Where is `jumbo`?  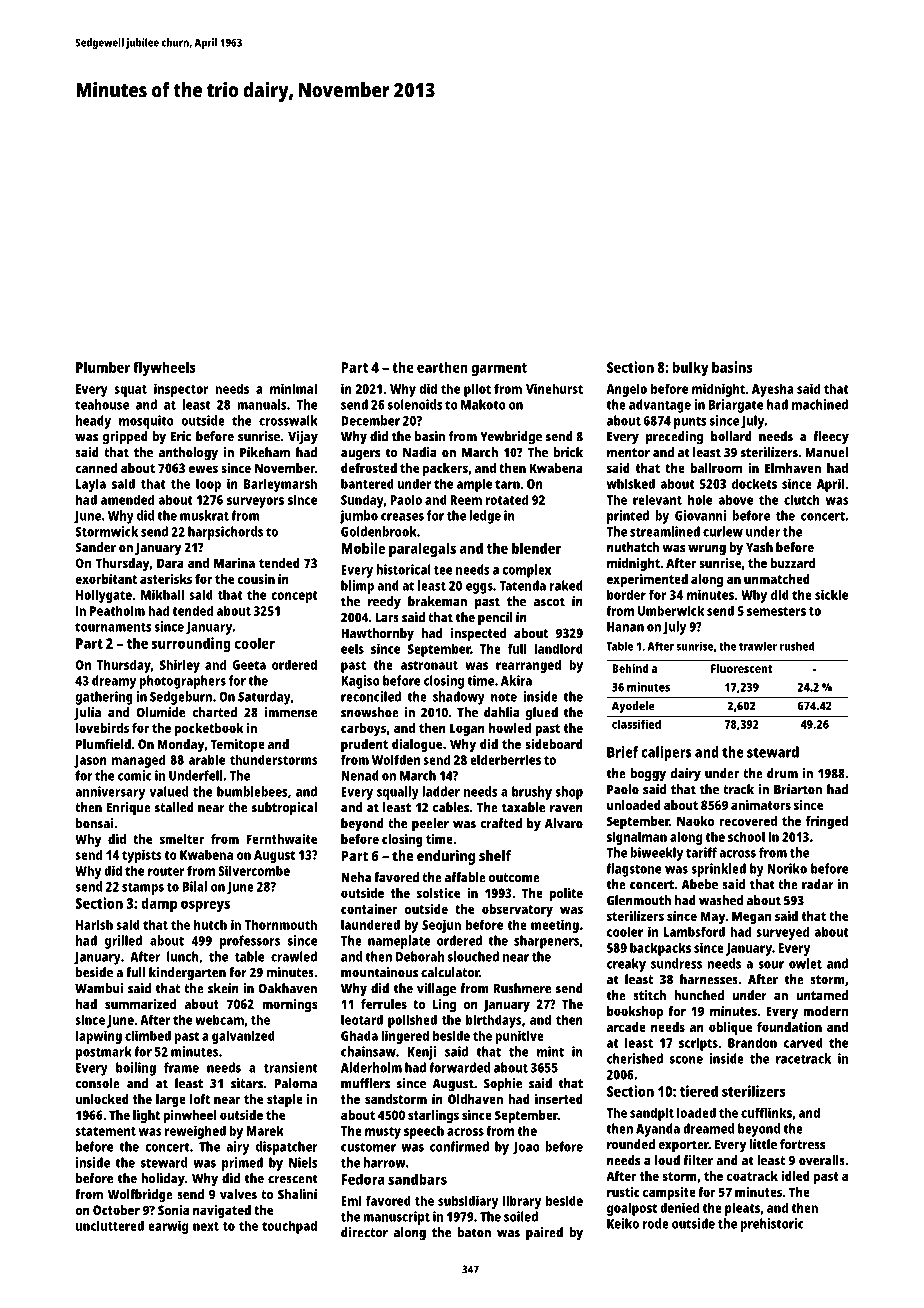 jumbo is located at coordinates (359, 517).
